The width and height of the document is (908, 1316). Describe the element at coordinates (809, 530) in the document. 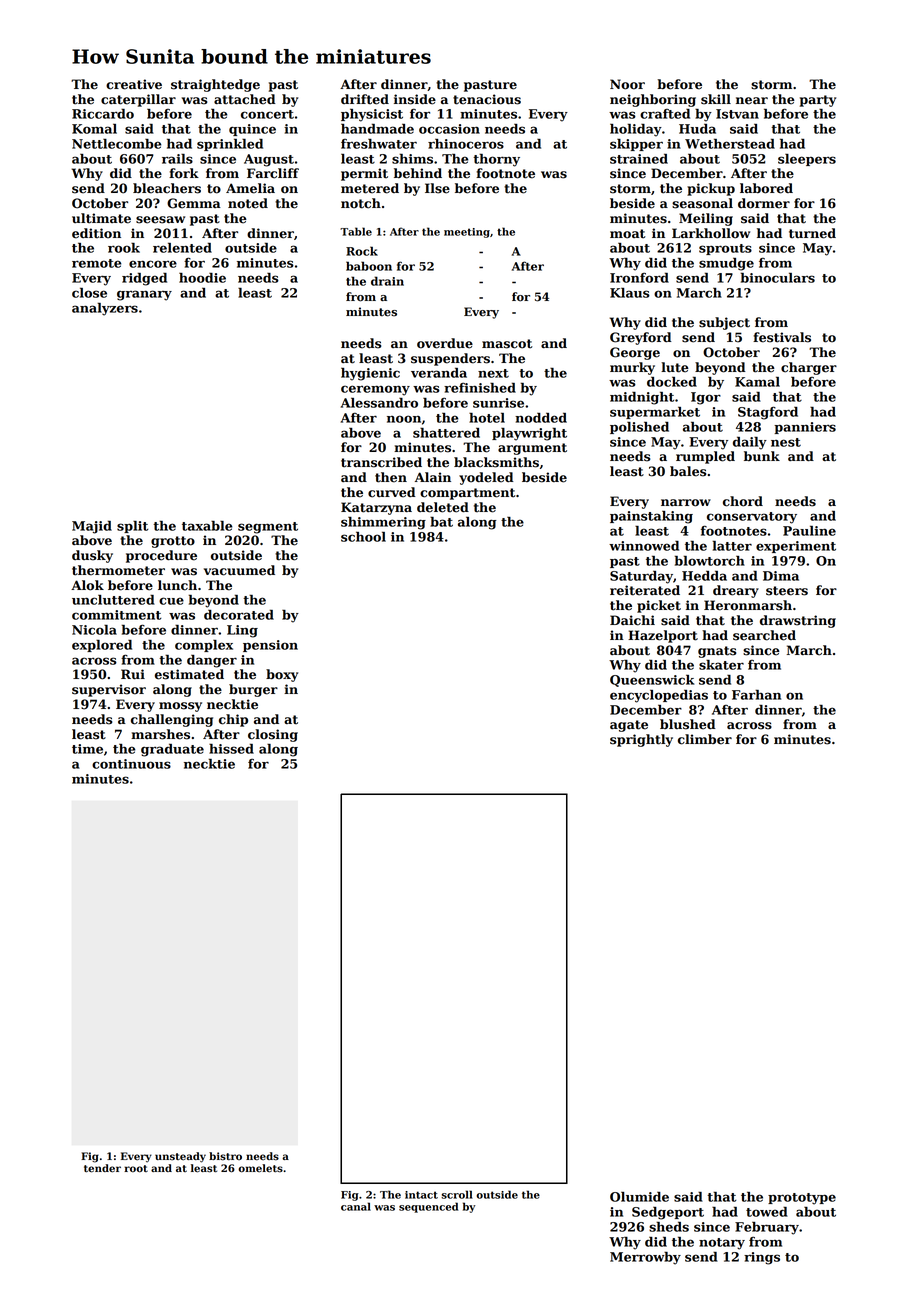

I see `Pauline` at that location.
